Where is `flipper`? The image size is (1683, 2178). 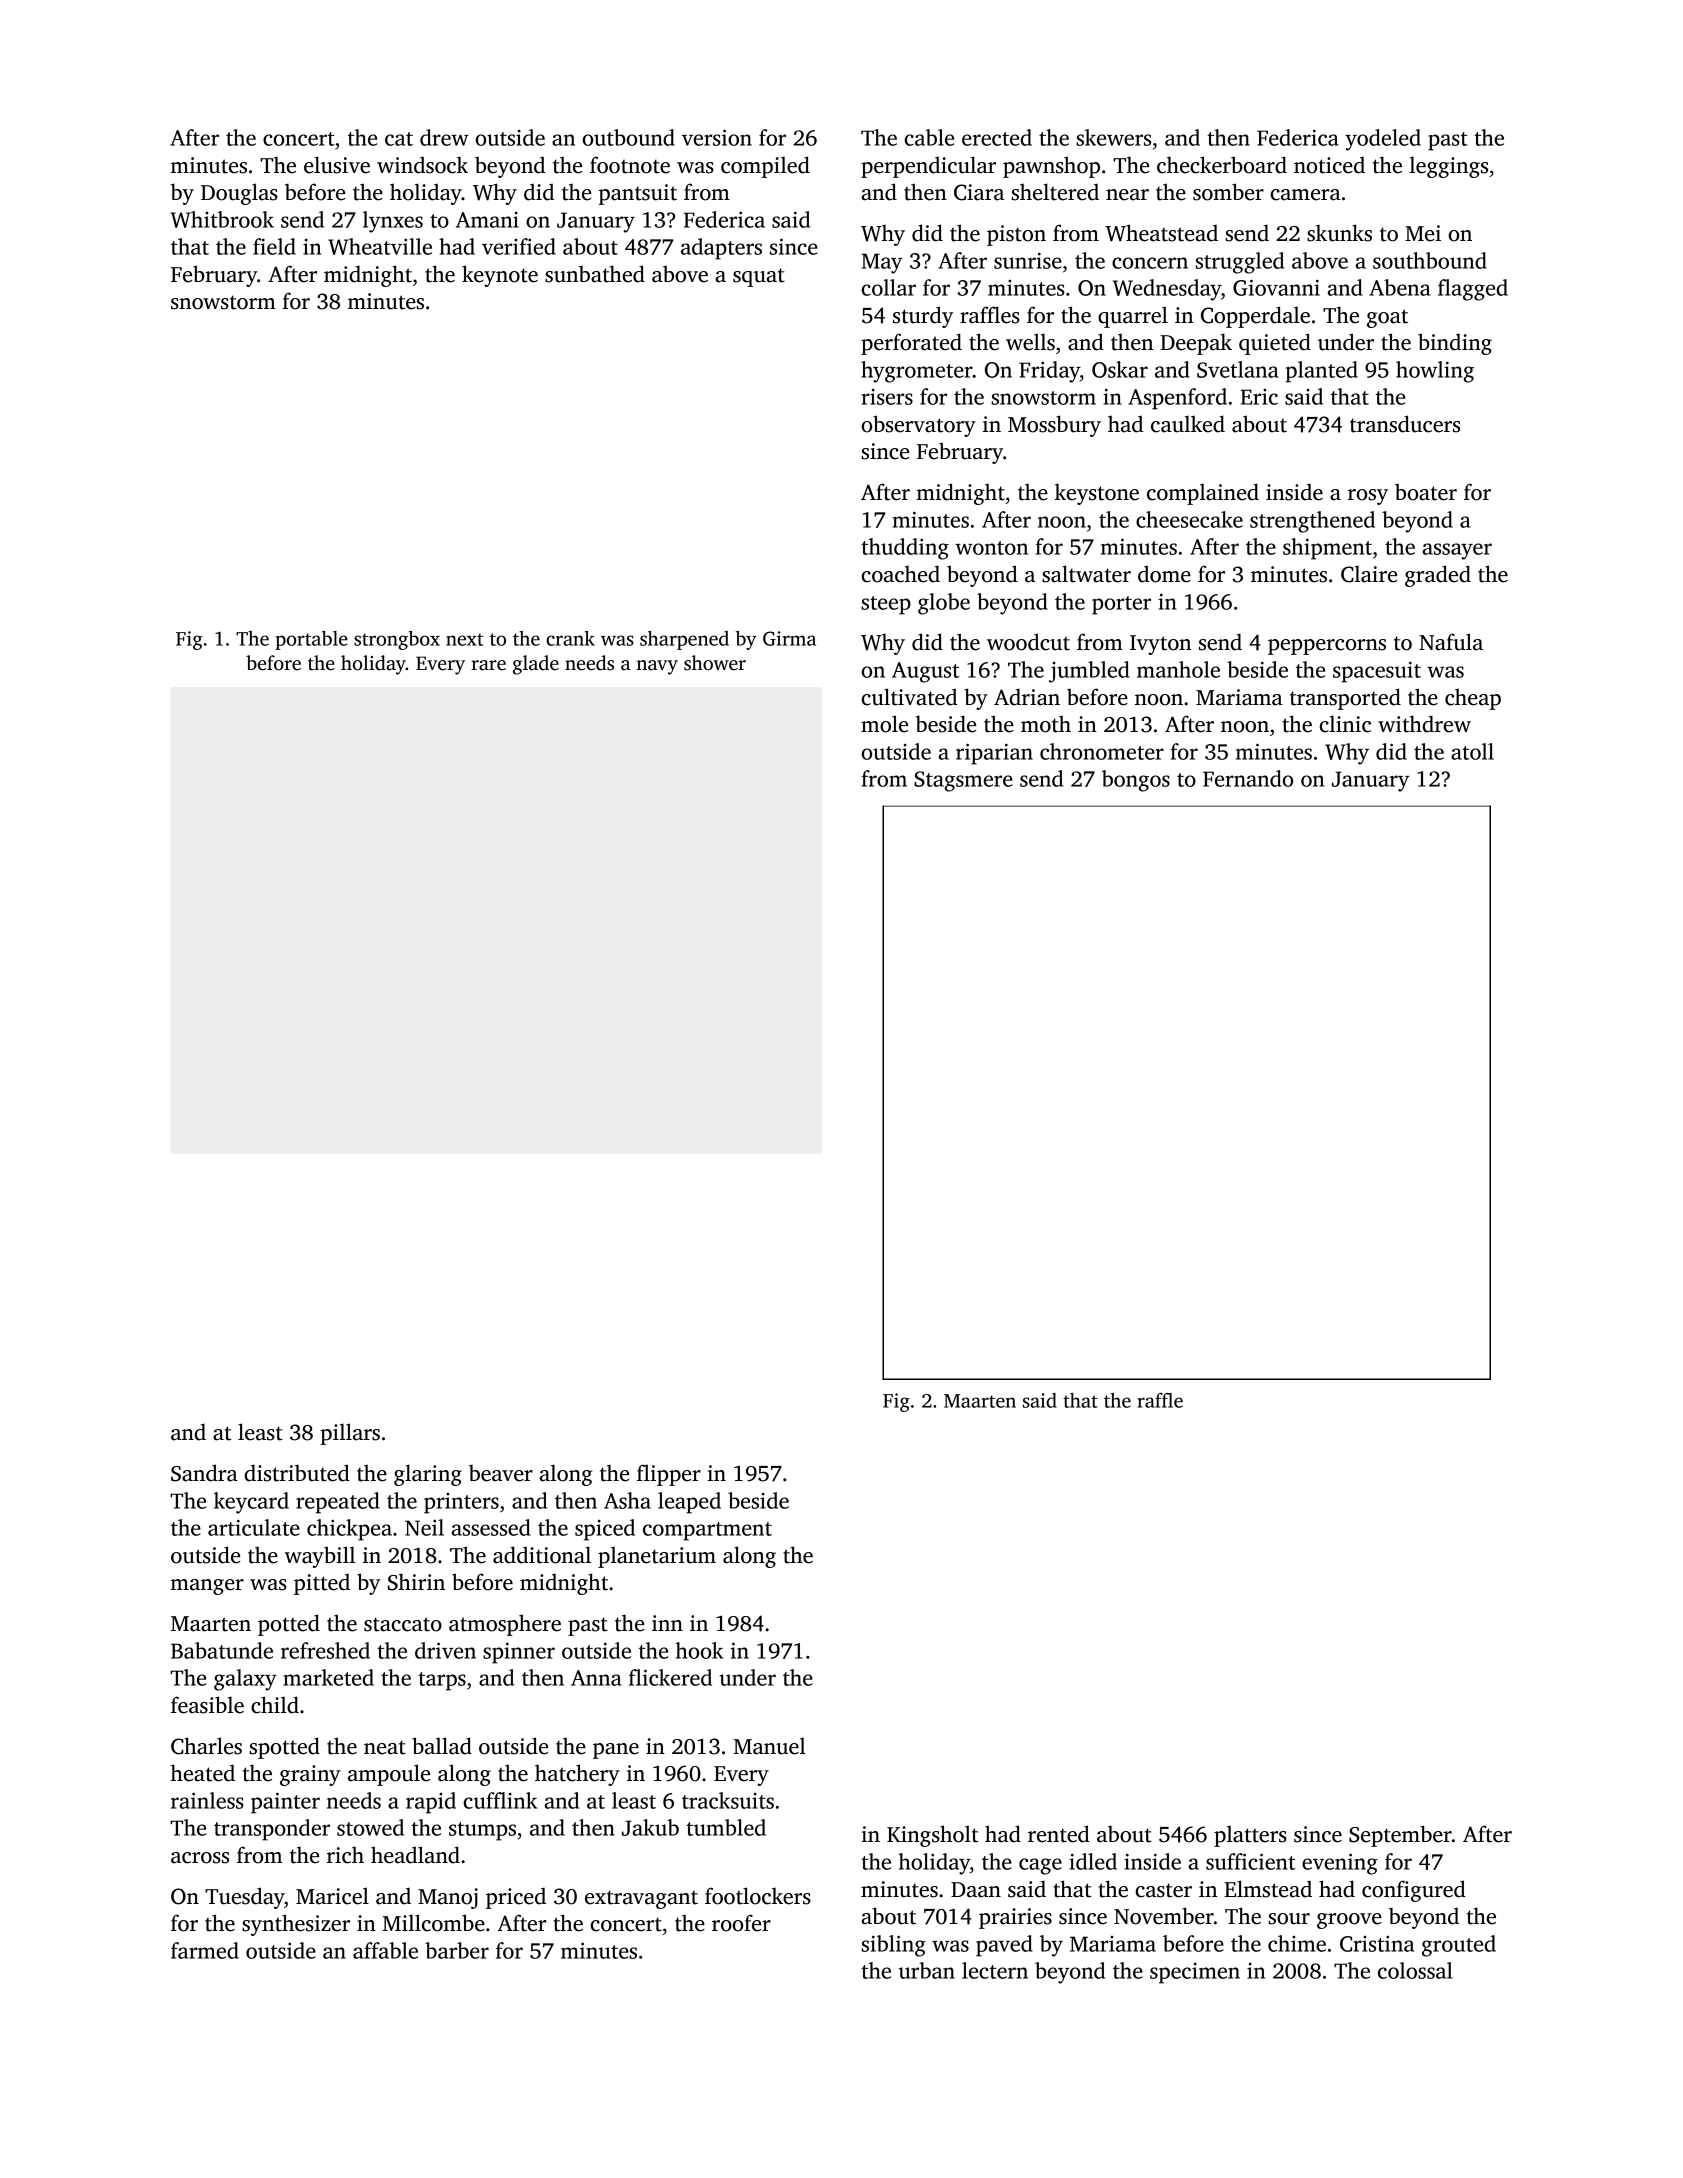
flipper is located at coordinates (669, 1475).
